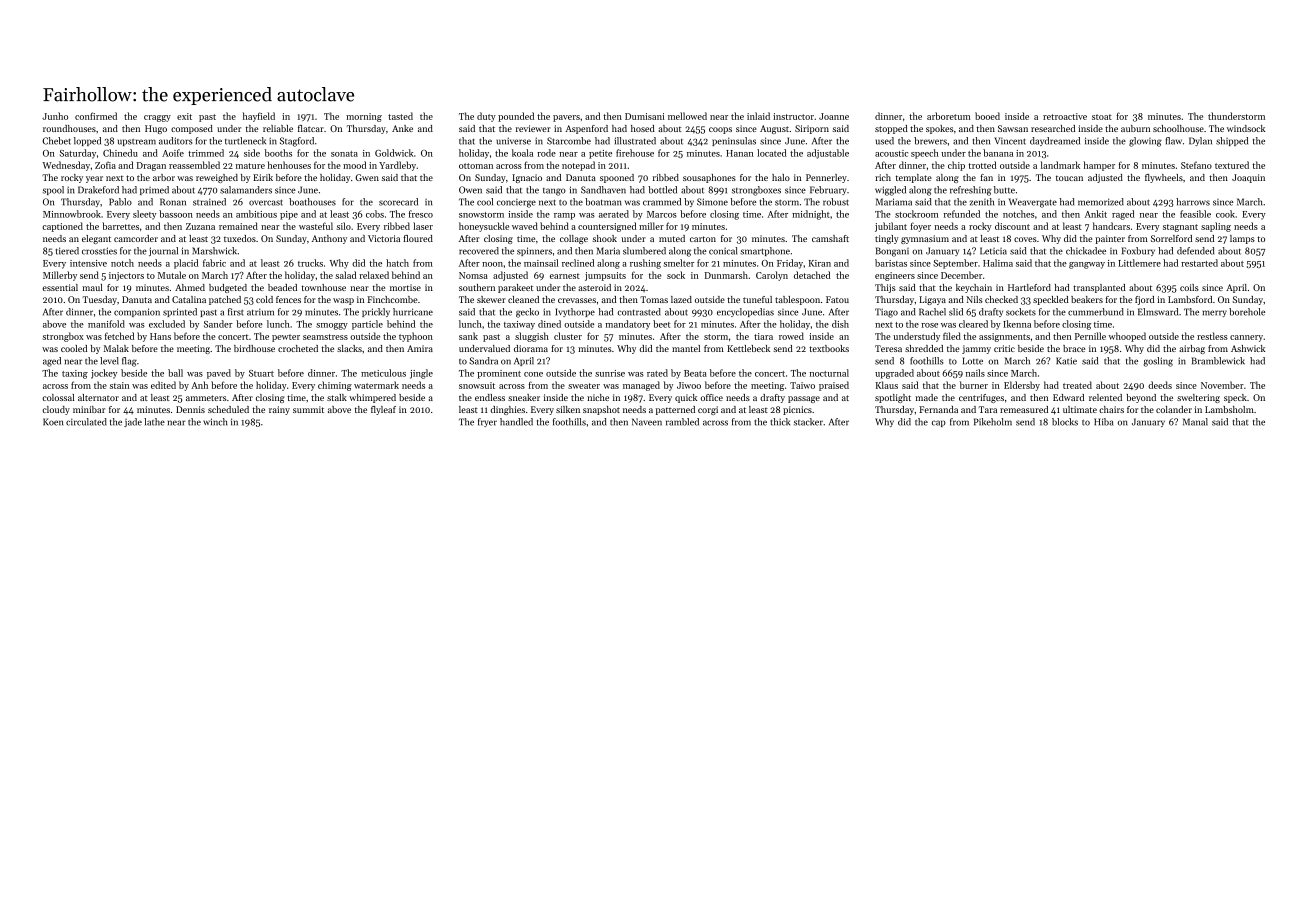 Image resolution: width=1308 pixels, height=924 pixels. What do you see at coordinates (687, 116) in the image?
I see `mellowed` at bounding box center [687, 116].
